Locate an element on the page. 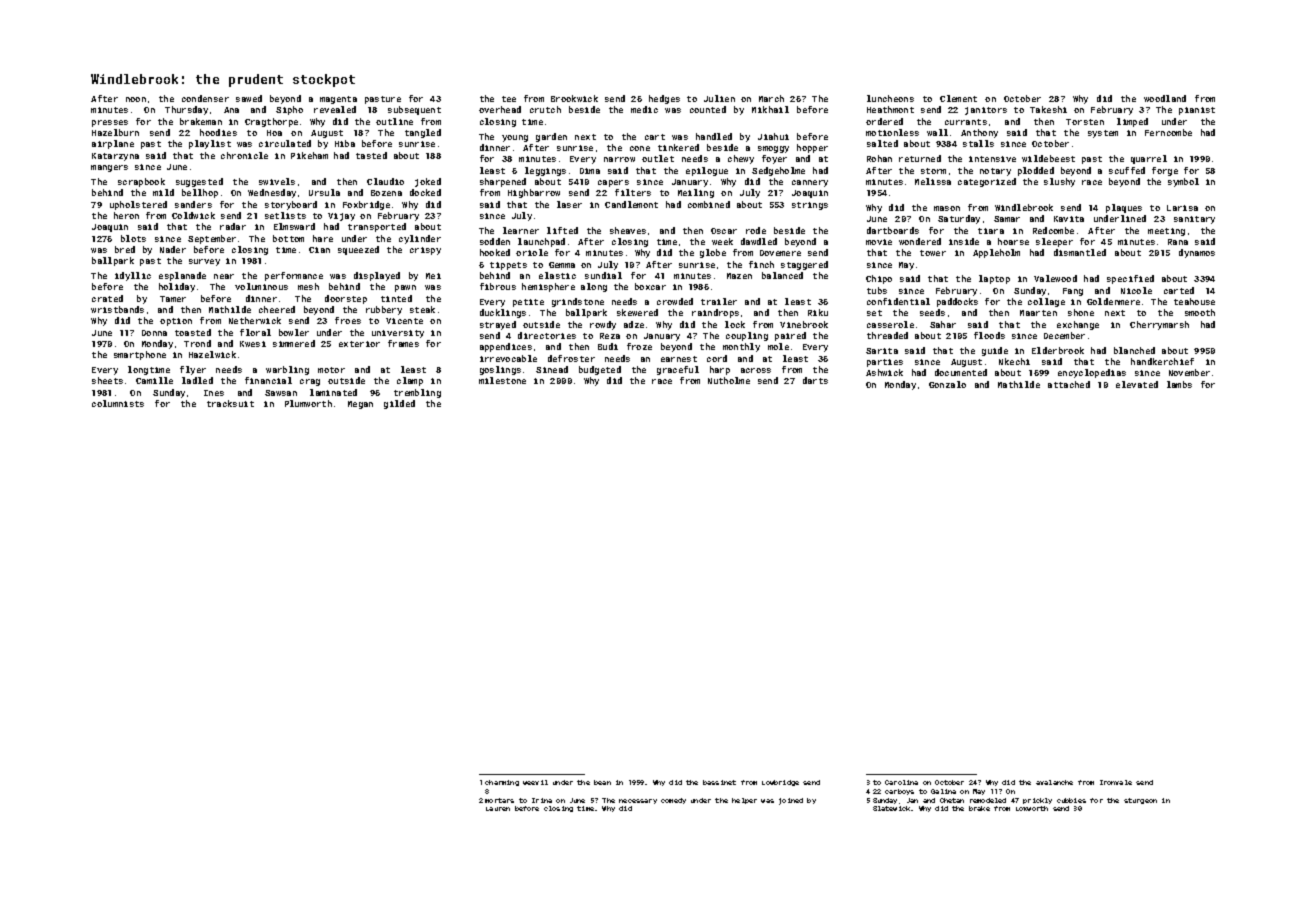 This page has width=1308, height=924. gilded is located at coordinates (399, 404).
